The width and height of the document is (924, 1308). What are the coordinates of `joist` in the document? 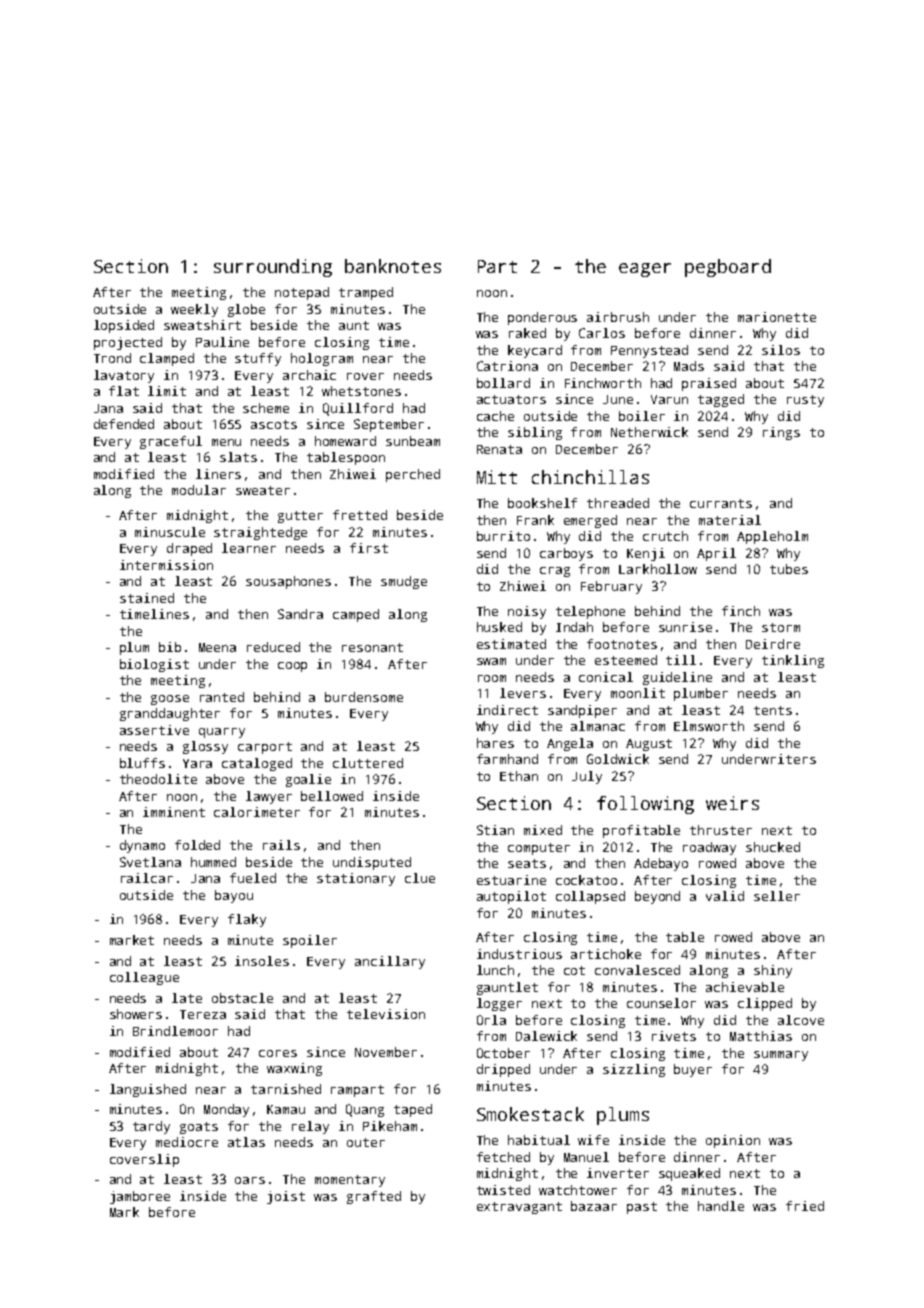 It's located at (286, 1197).
